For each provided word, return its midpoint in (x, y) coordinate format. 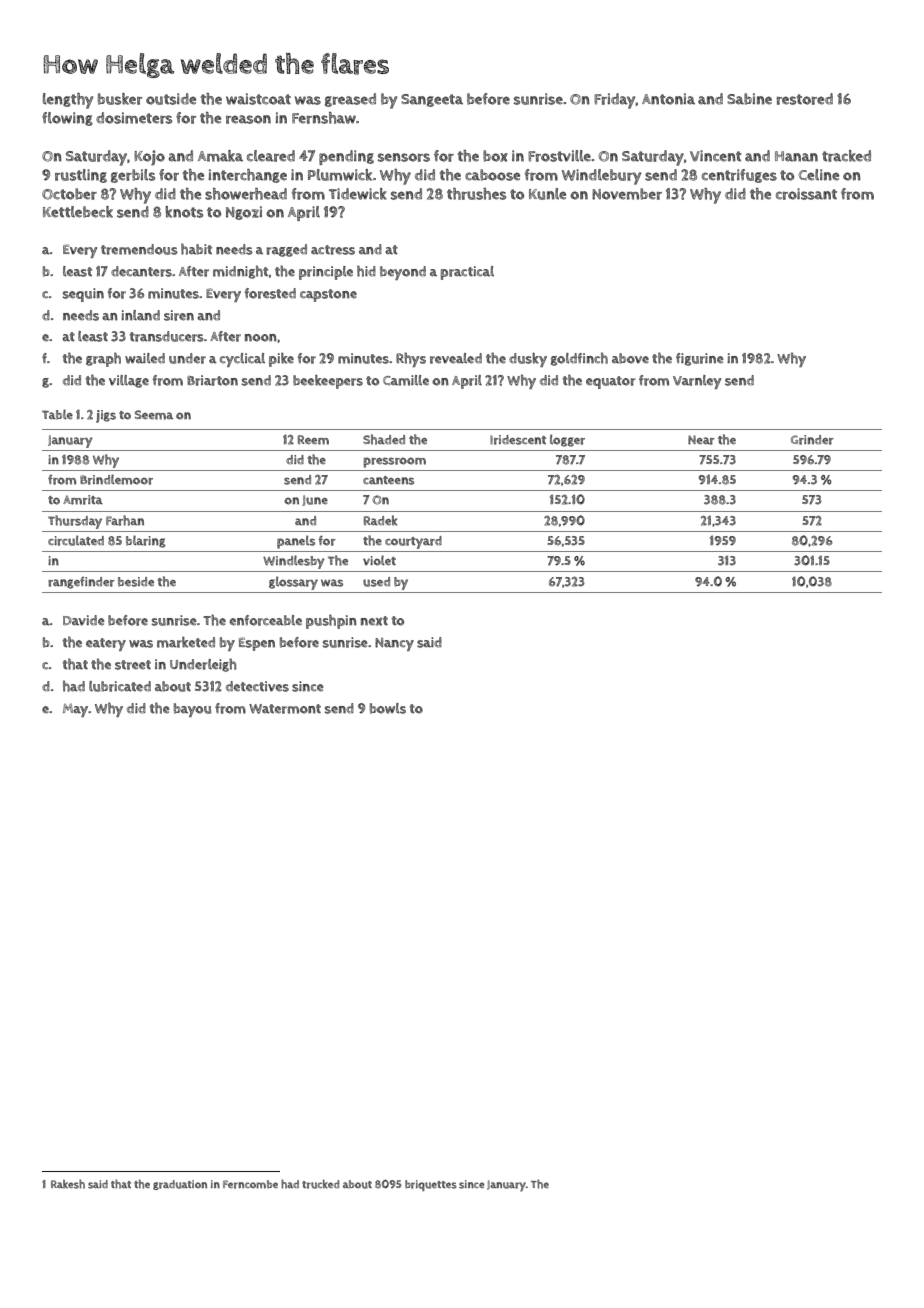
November (627, 194)
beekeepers (328, 382)
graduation (180, 1185)
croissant (806, 194)
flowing (67, 119)
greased (350, 100)
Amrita (83, 500)
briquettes (431, 1185)
